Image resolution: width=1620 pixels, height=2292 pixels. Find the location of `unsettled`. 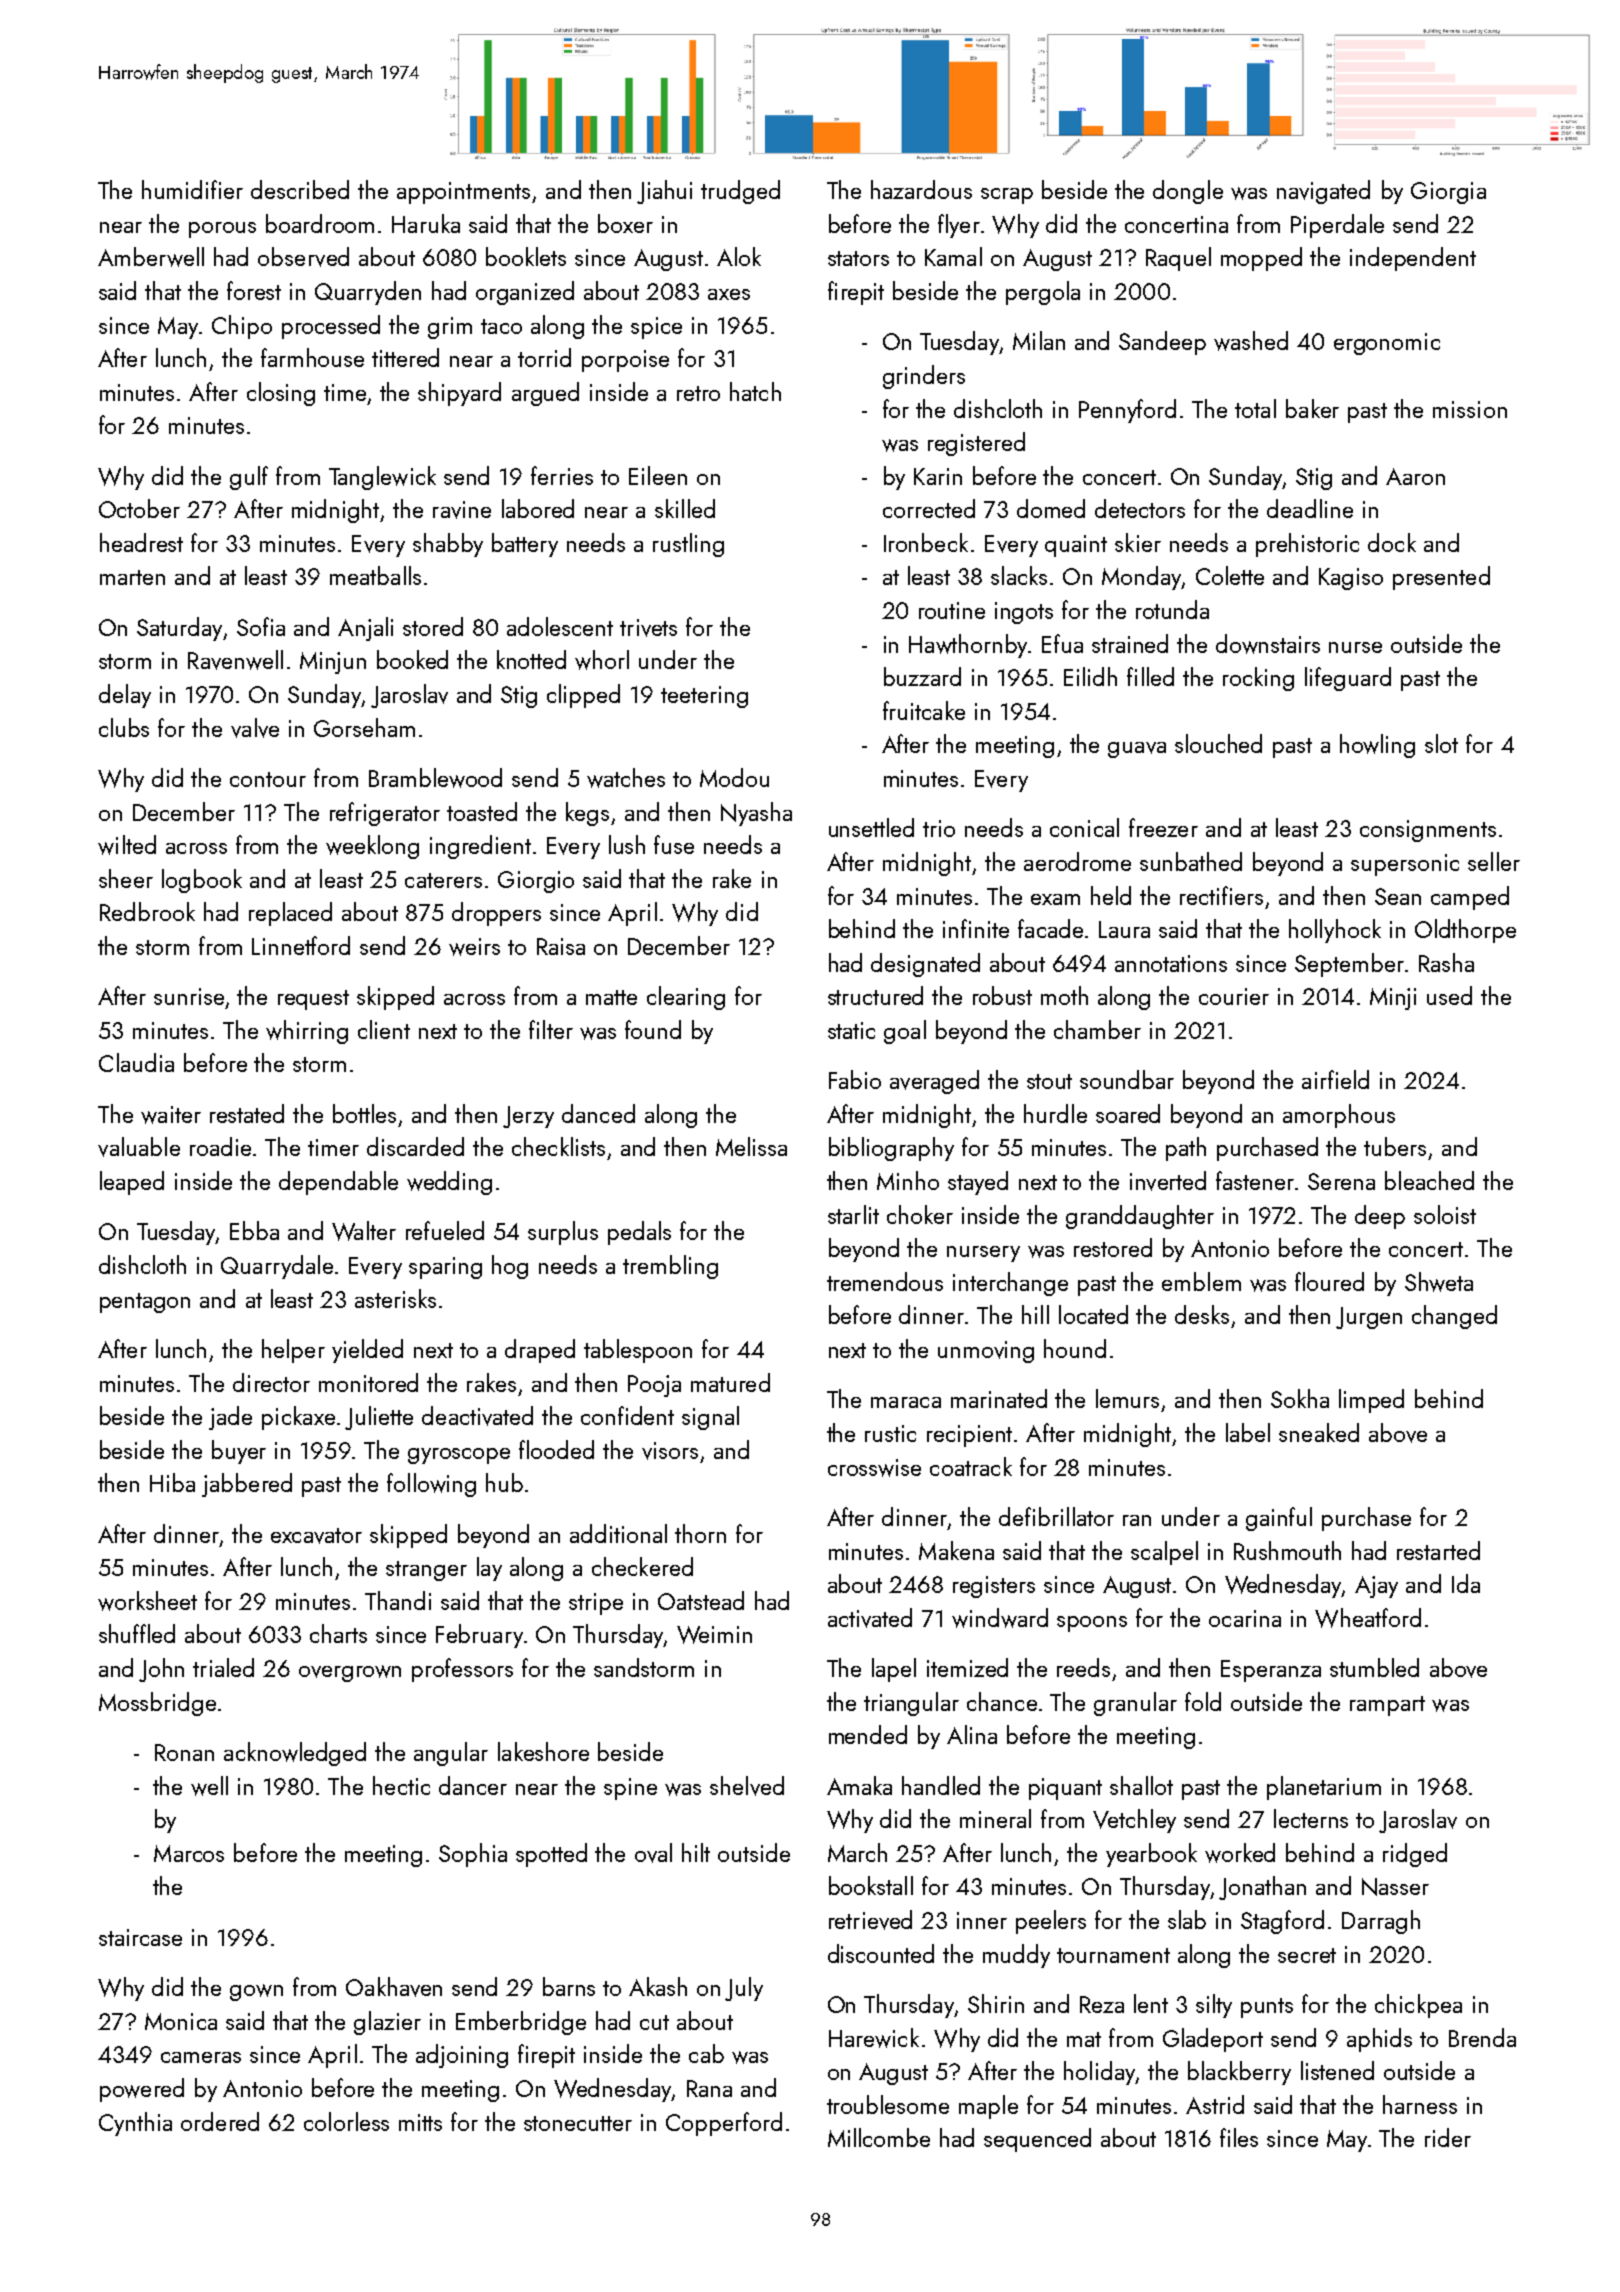

unsettled is located at coordinates (871, 827).
